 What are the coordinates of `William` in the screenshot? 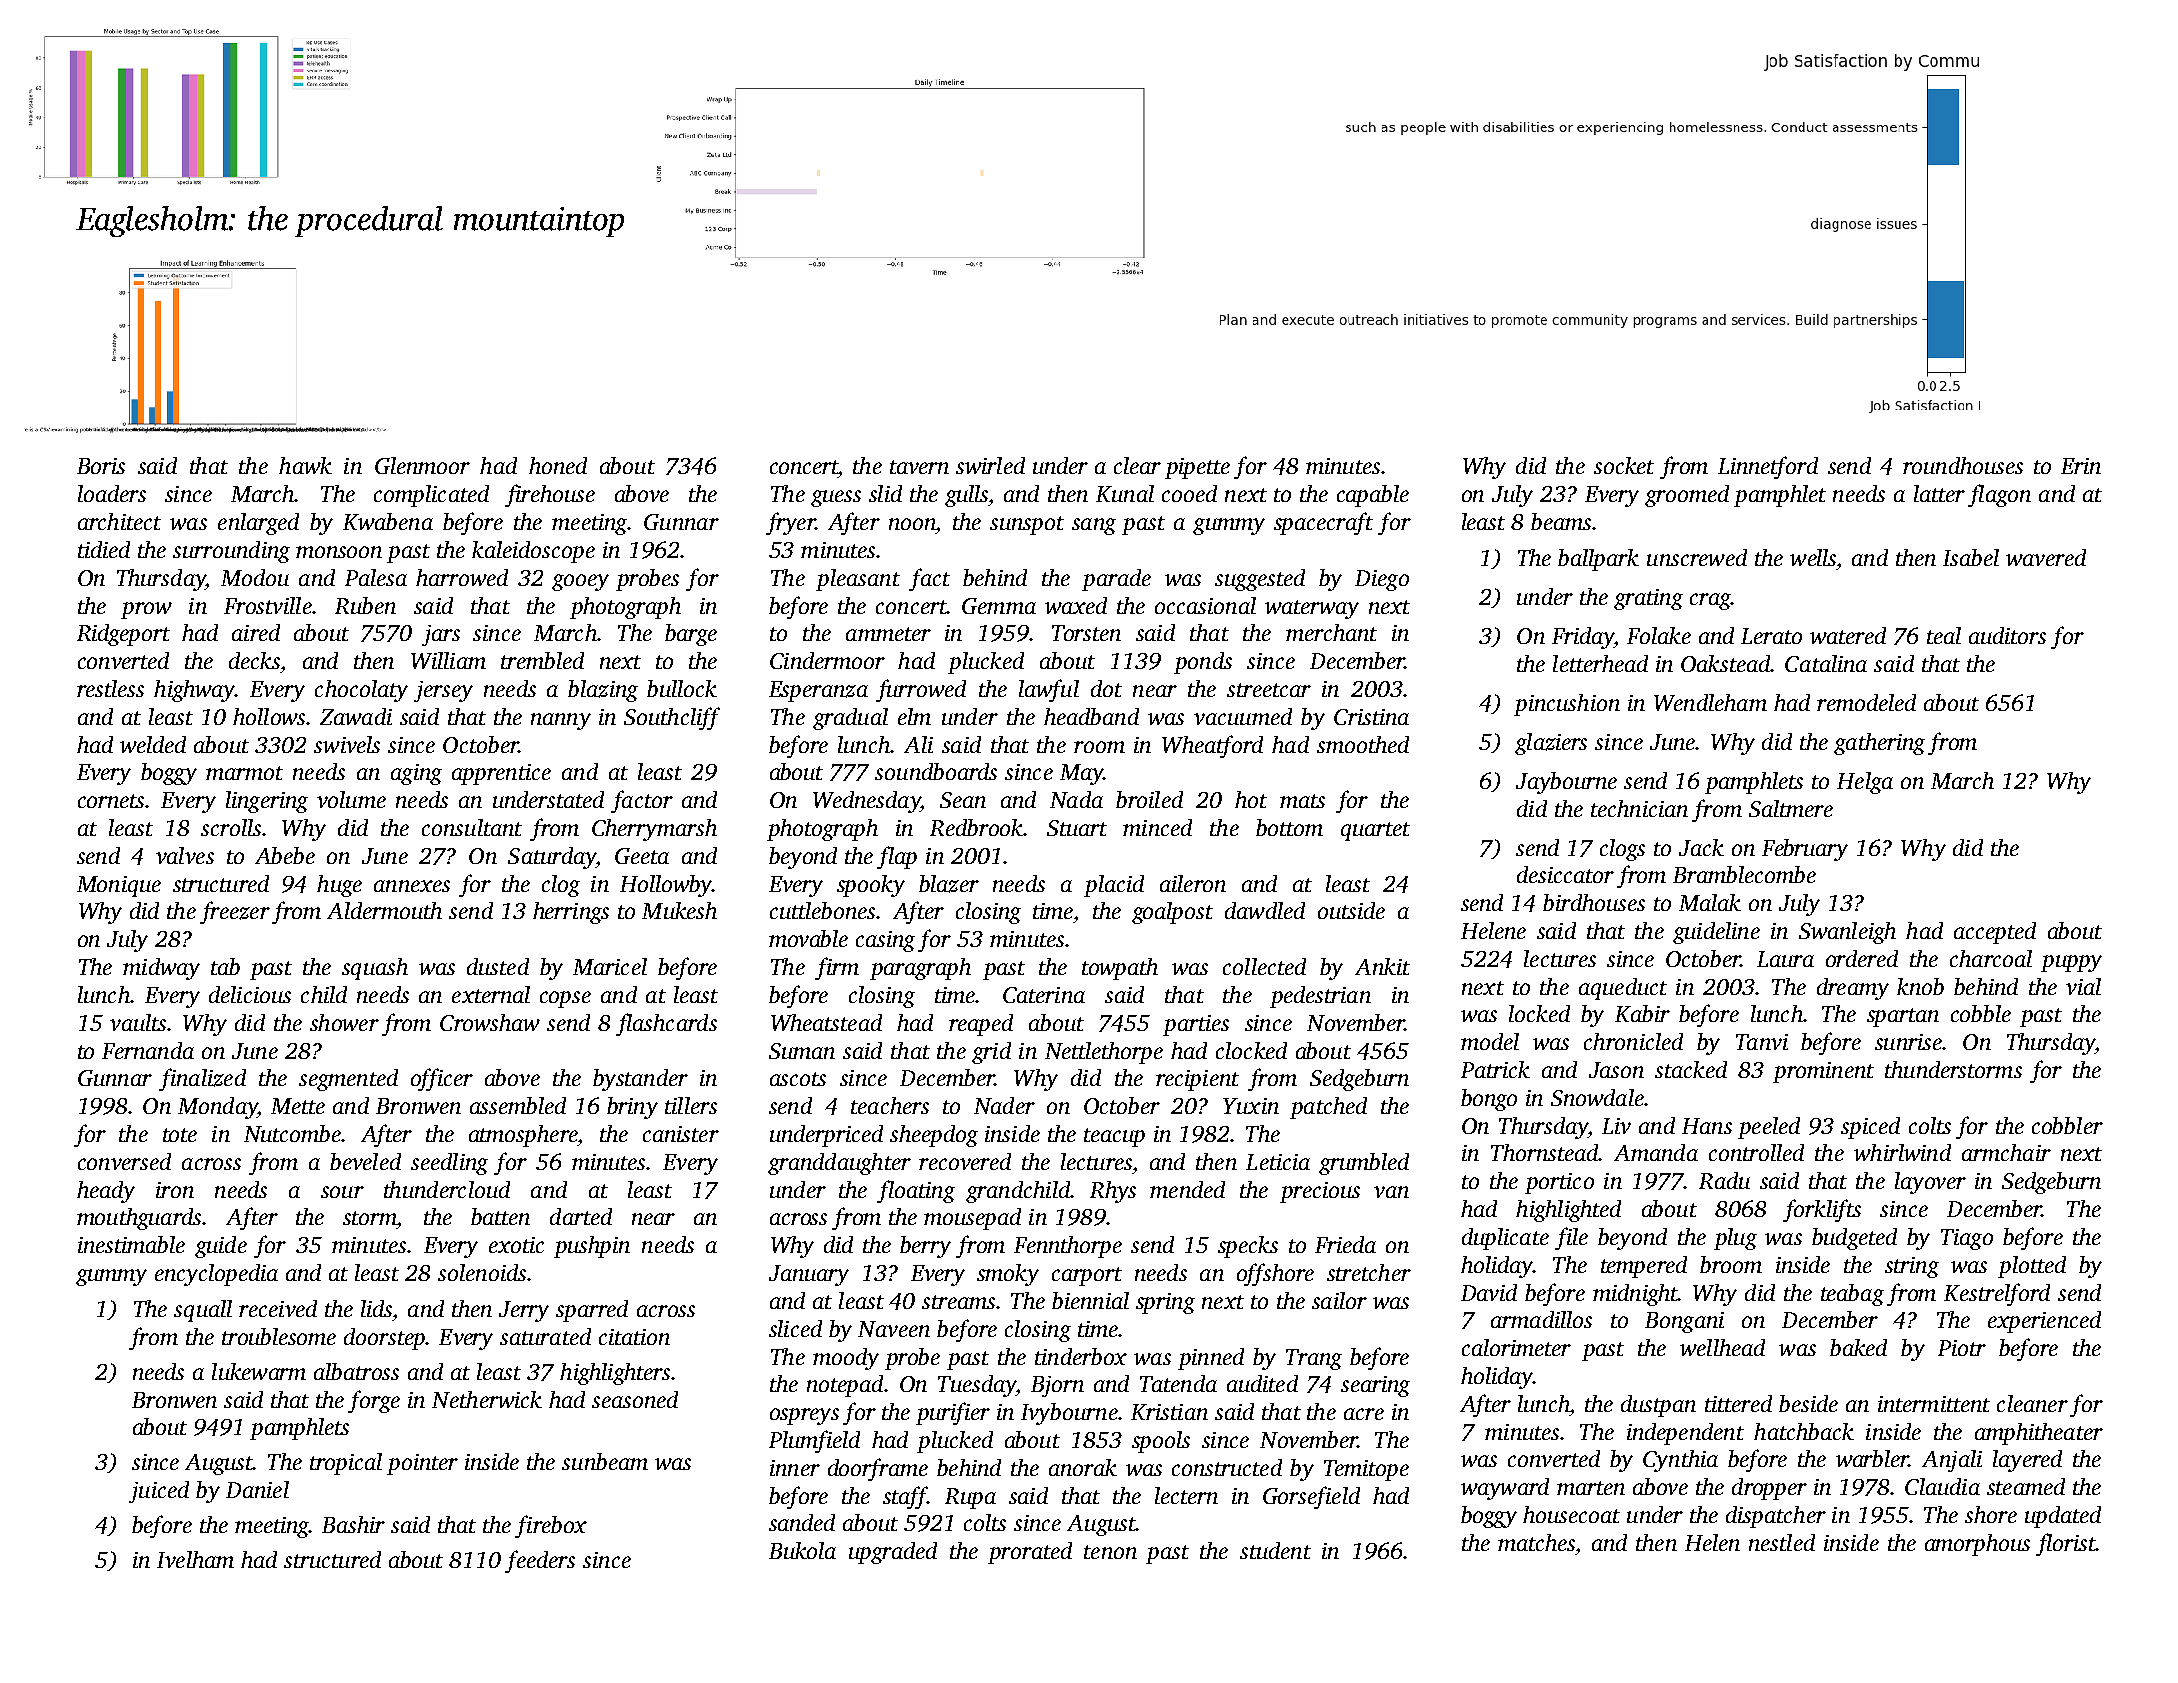 It's located at (448, 660).
